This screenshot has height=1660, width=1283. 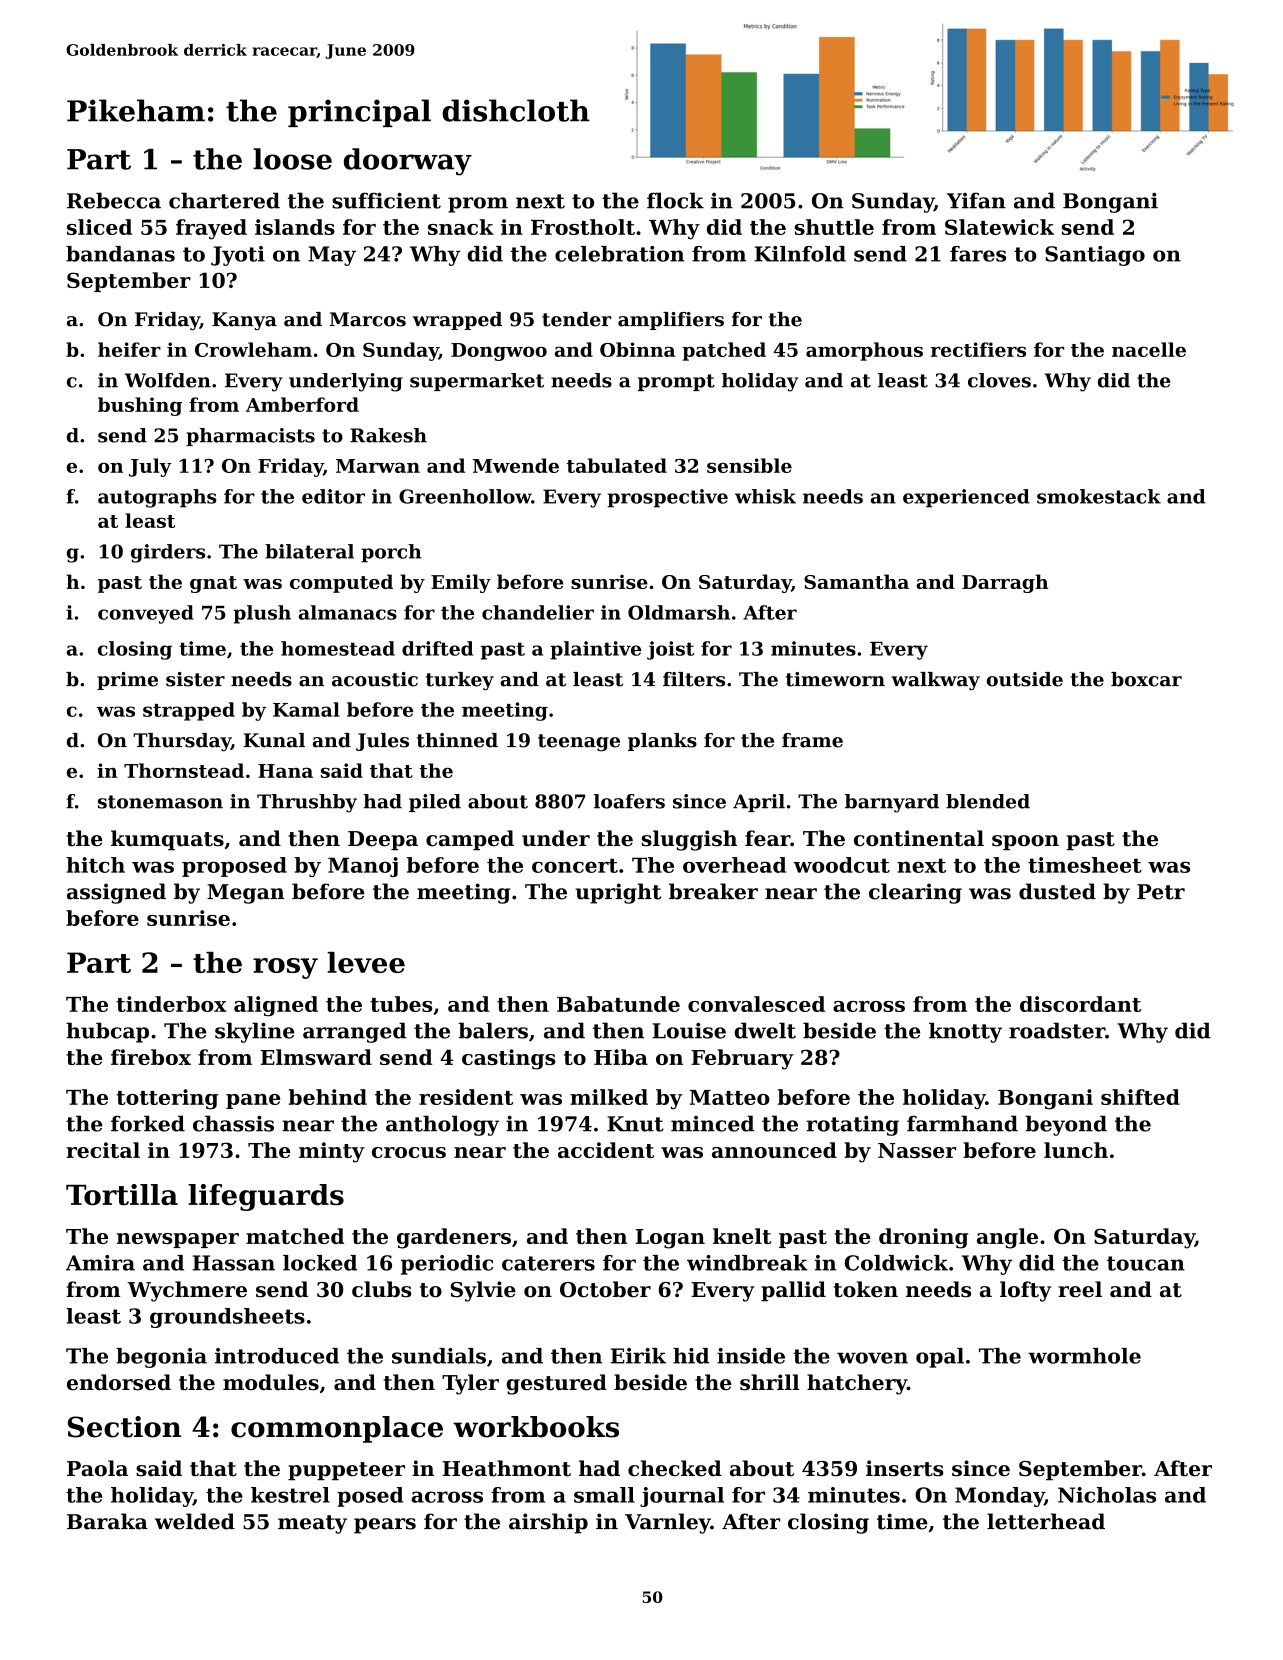 What do you see at coordinates (617, 465) in the screenshot?
I see `tabulated` at bounding box center [617, 465].
